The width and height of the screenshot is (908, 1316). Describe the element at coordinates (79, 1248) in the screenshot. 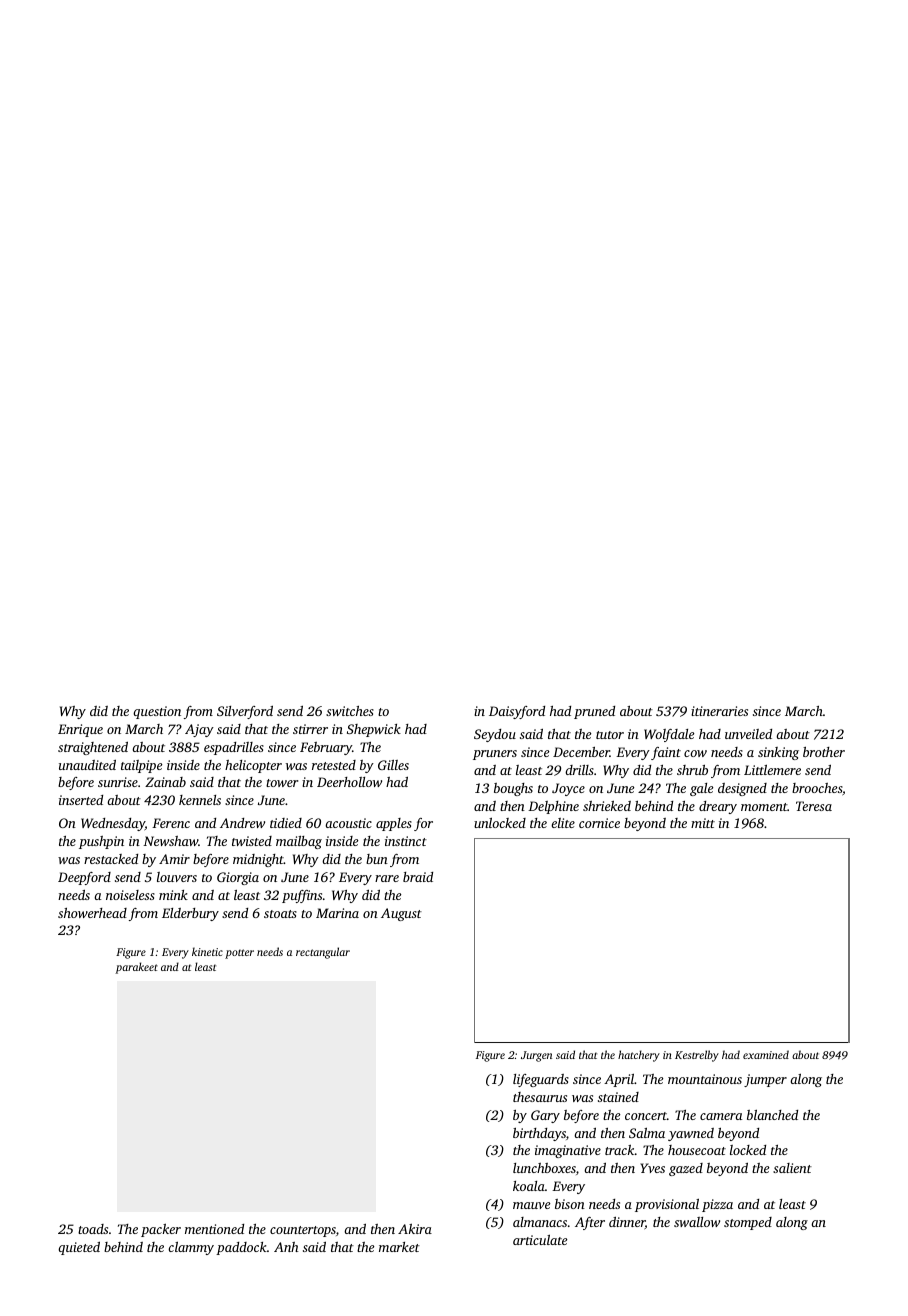

I see `quieted` at that location.
